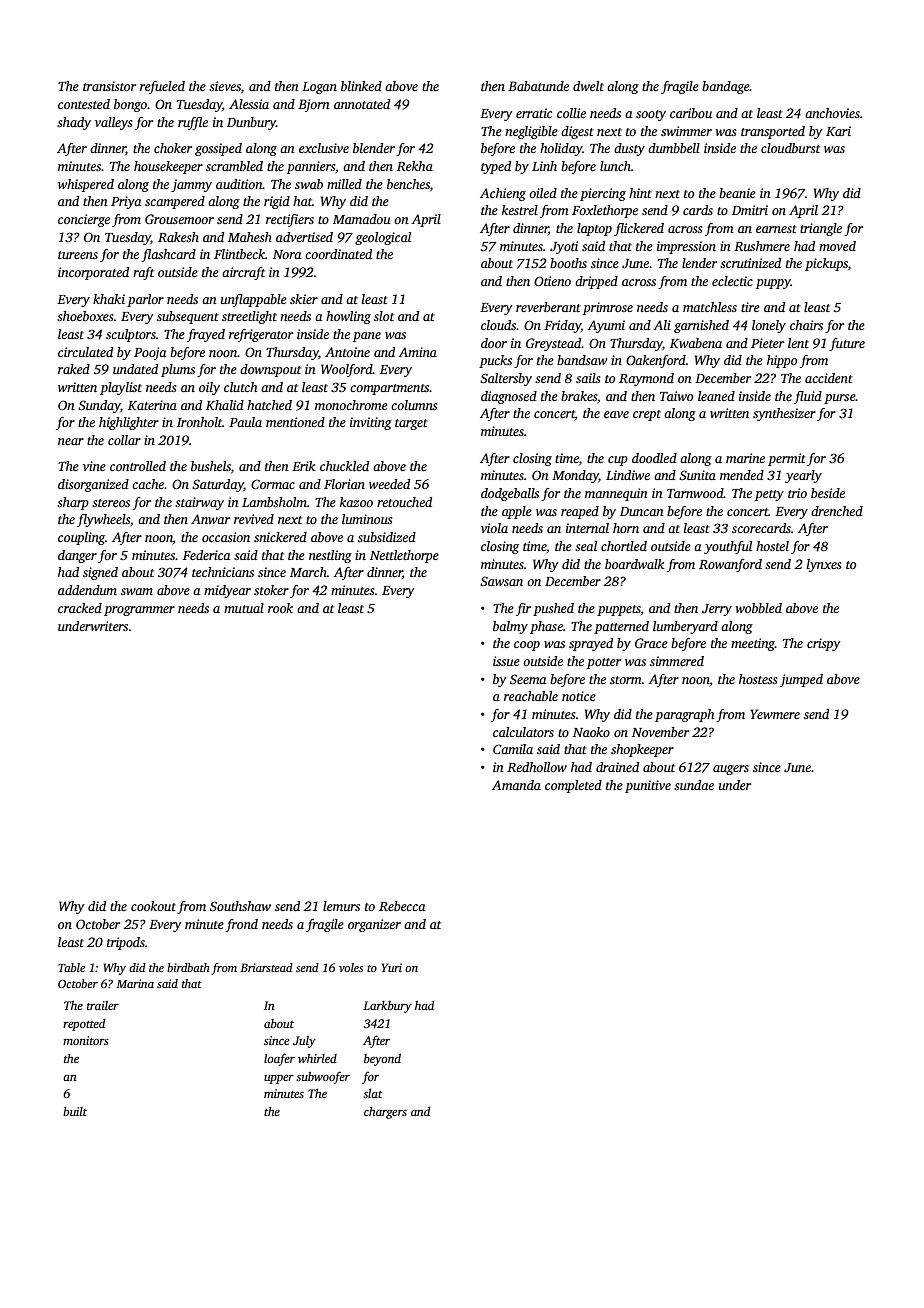 Image resolution: width=924 pixels, height=1308 pixels. What do you see at coordinates (769, 326) in the screenshot?
I see `lonely` at bounding box center [769, 326].
